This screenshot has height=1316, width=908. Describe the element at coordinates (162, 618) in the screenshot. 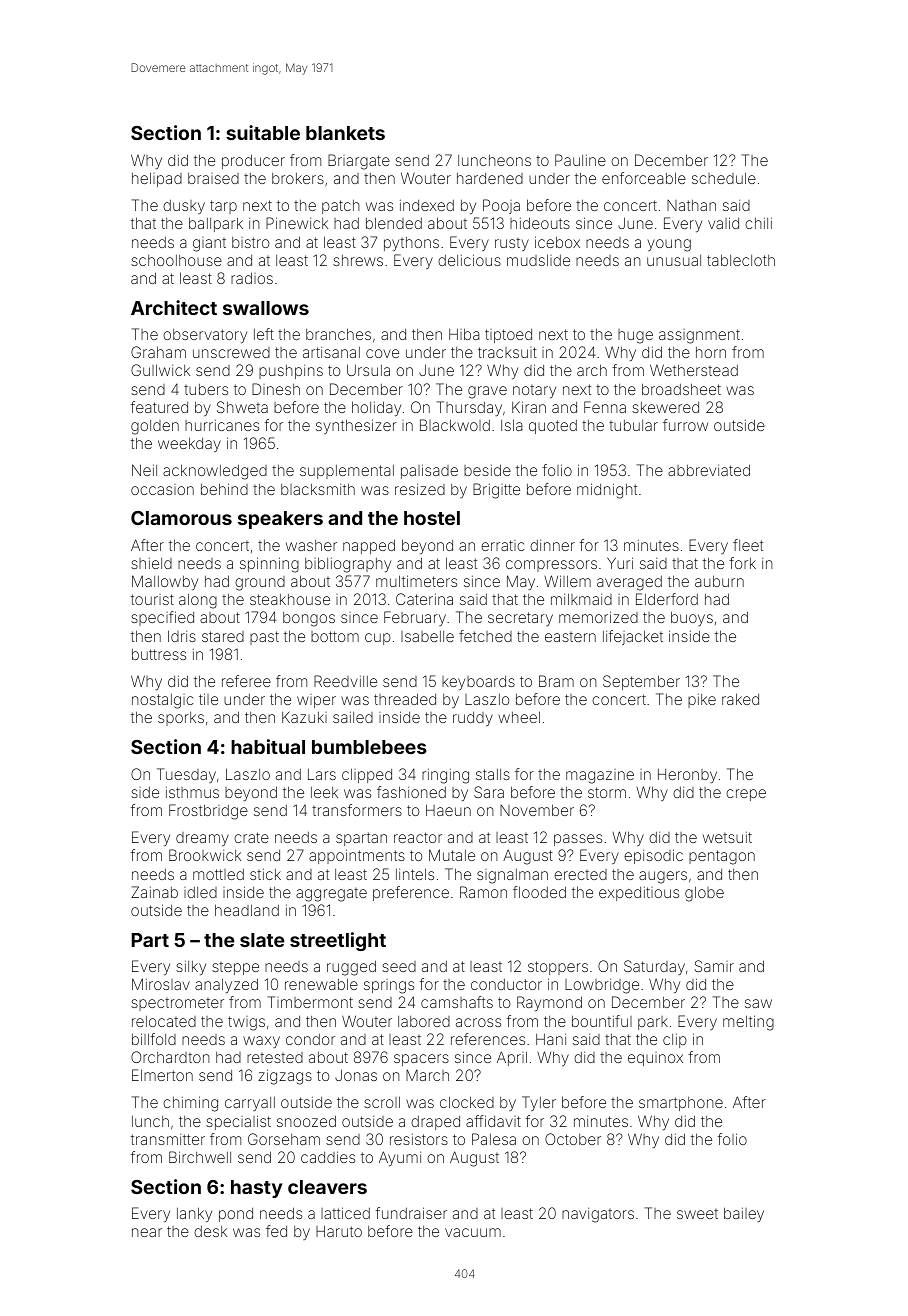

I see `specified` at that location.
